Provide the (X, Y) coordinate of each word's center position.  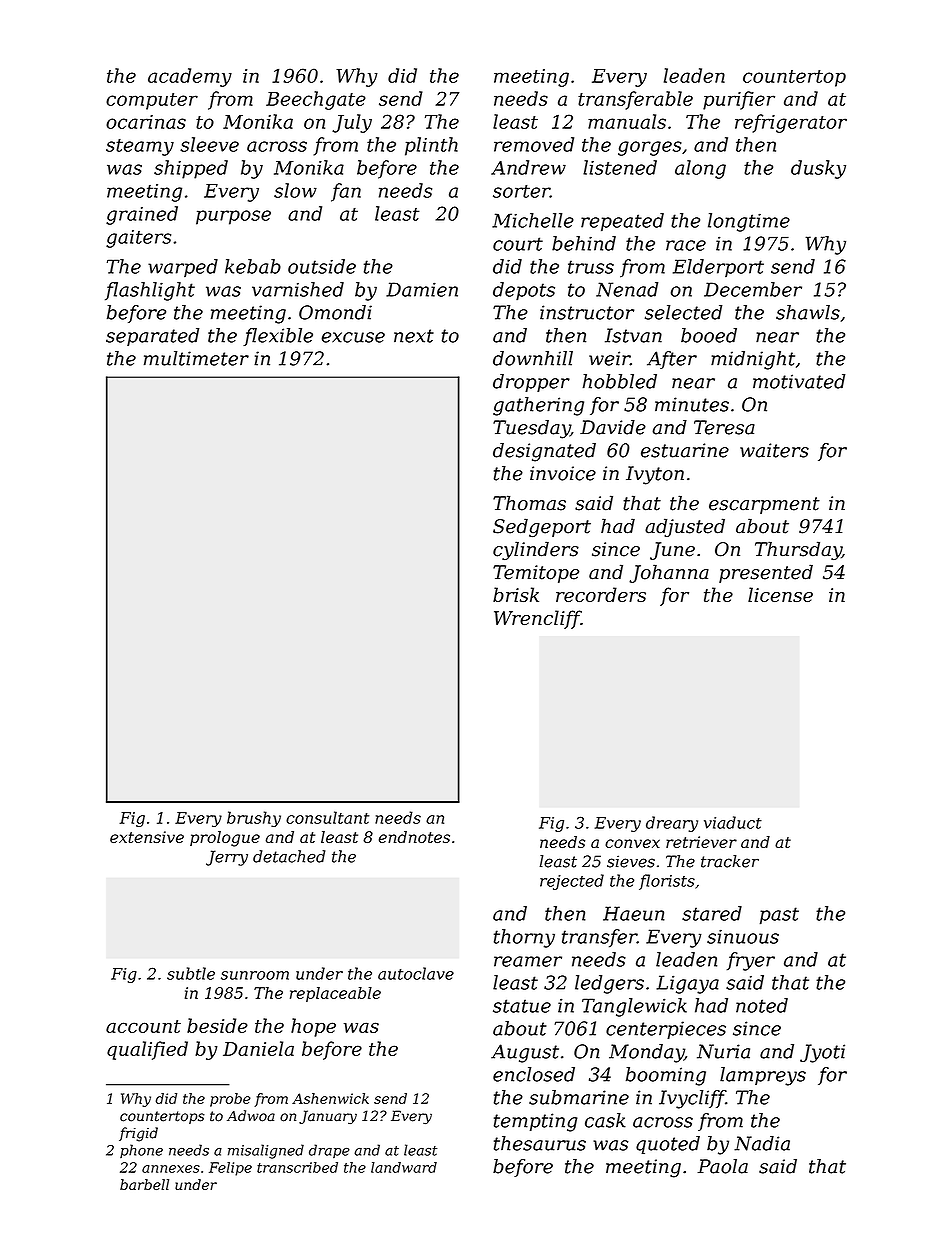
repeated (622, 222)
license (780, 594)
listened (620, 167)
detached (289, 856)
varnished (298, 289)
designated (544, 452)
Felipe (230, 1169)
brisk (516, 594)
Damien (422, 289)
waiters (774, 450)
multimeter (196, 358)
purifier (739, 100)
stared (712, 913)
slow (295, 190)
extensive (147, 837)
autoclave (416, 973)
